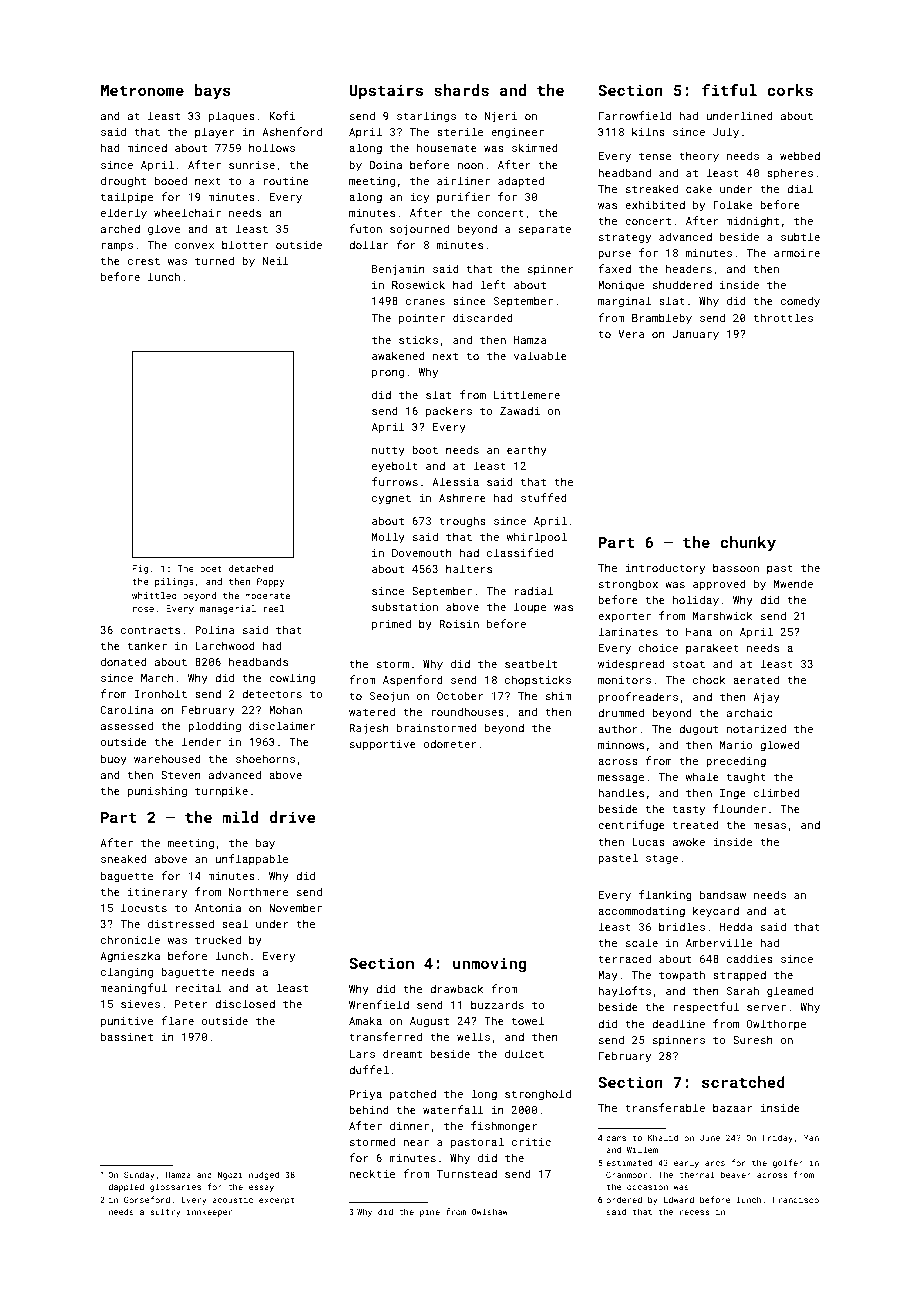 The image size is (924, 1308). What do you see at coordinates (277, 1201) in the page?
I see `excerpt` at bounding box center [277, 1201].
